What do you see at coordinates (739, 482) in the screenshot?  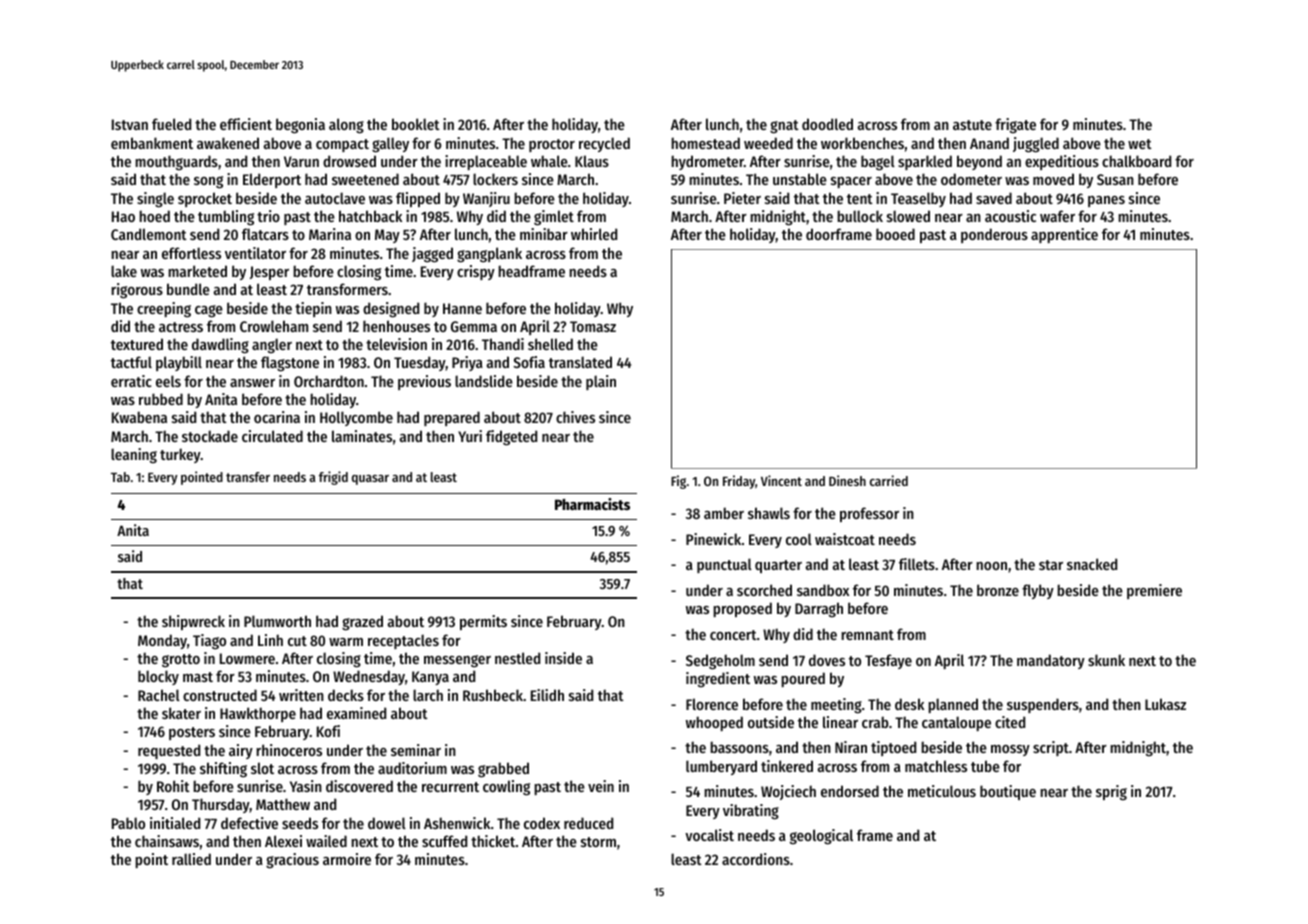 I see `Friday` at bounding box center [739, 482].
